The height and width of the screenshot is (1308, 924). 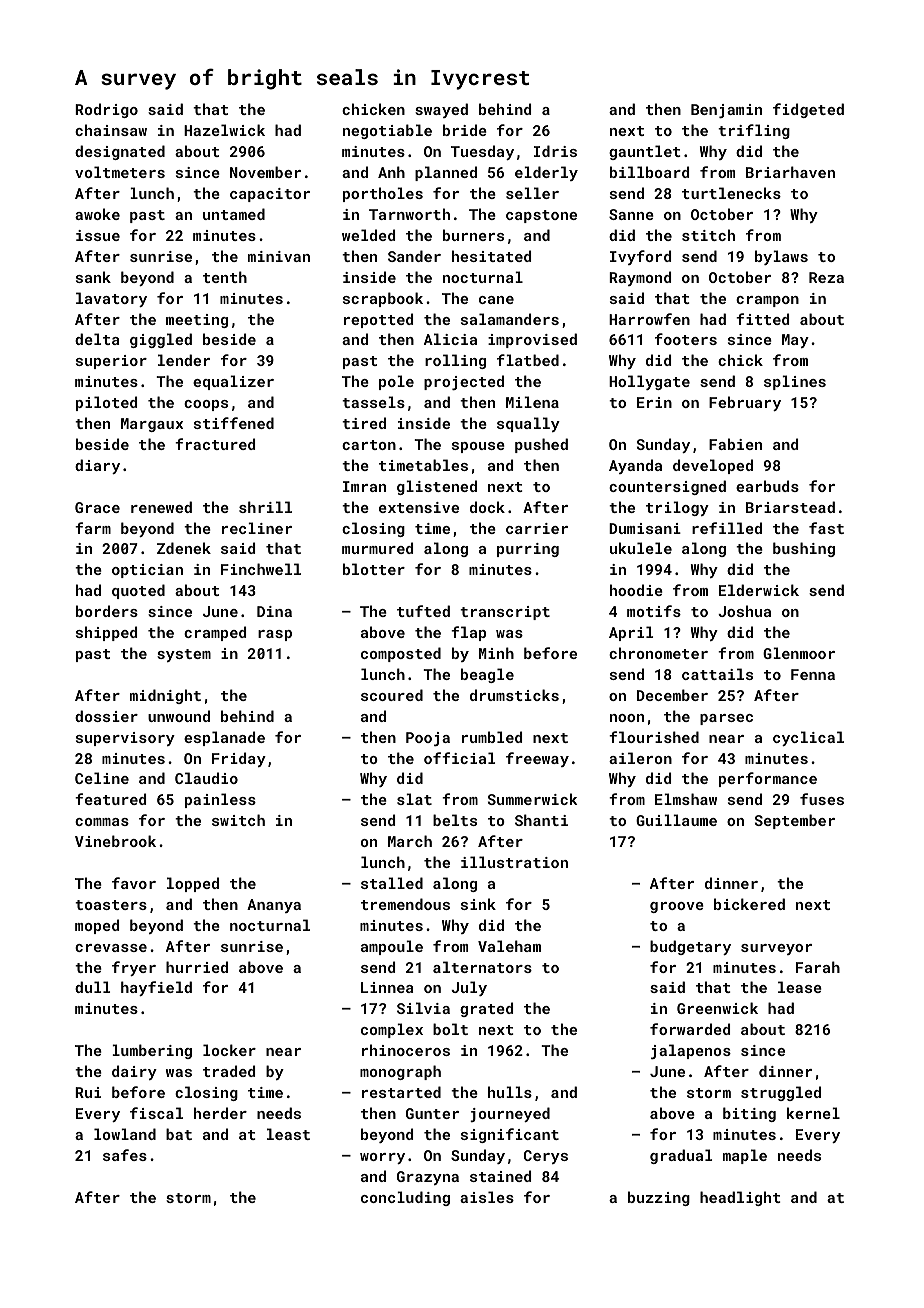 What do you see at coordinates (795, 382) in the screenshot?
I see `splines` at bounding box center [795, 382].
